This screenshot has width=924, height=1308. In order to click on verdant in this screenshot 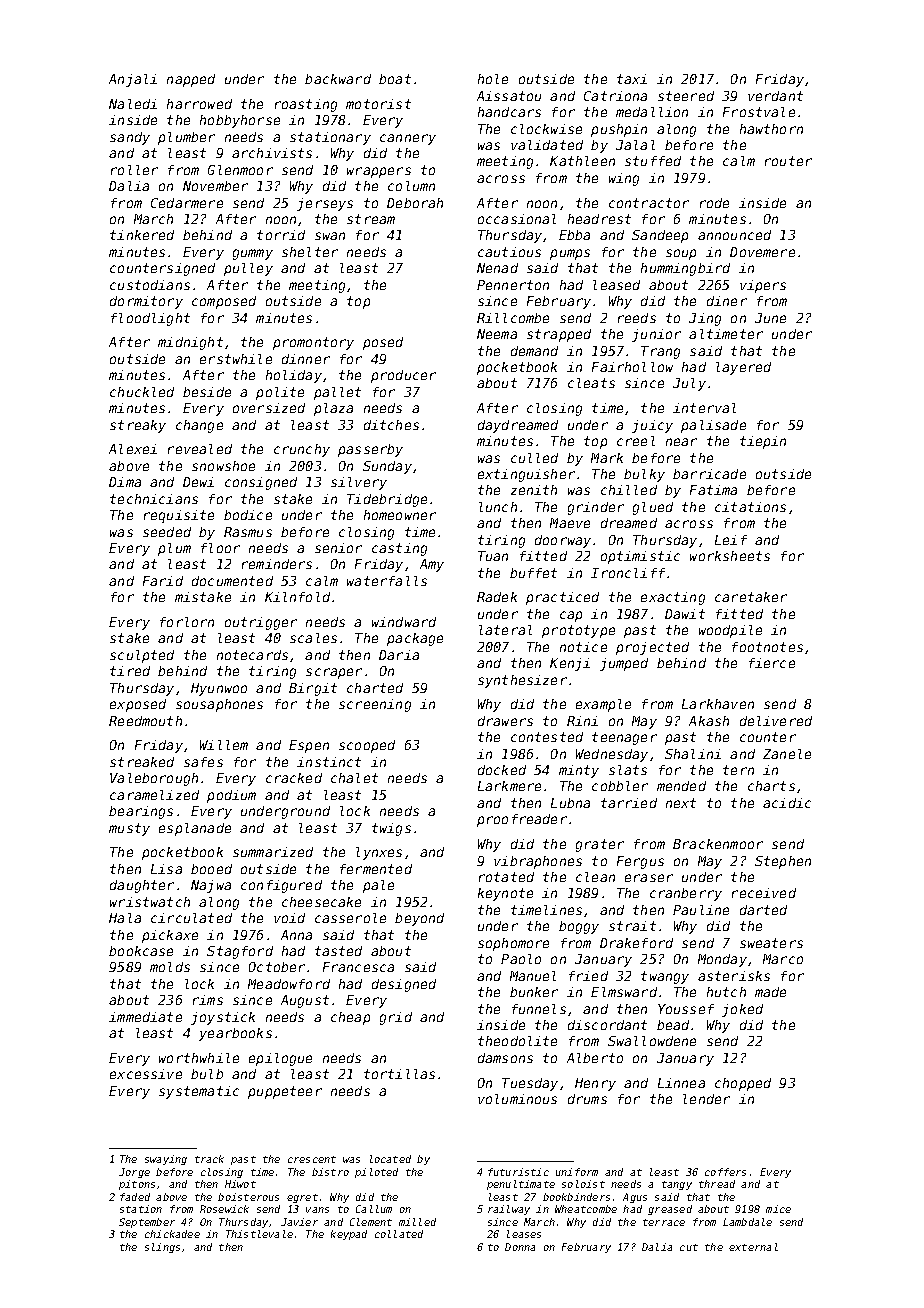, I will do `click(775, 96)`.
